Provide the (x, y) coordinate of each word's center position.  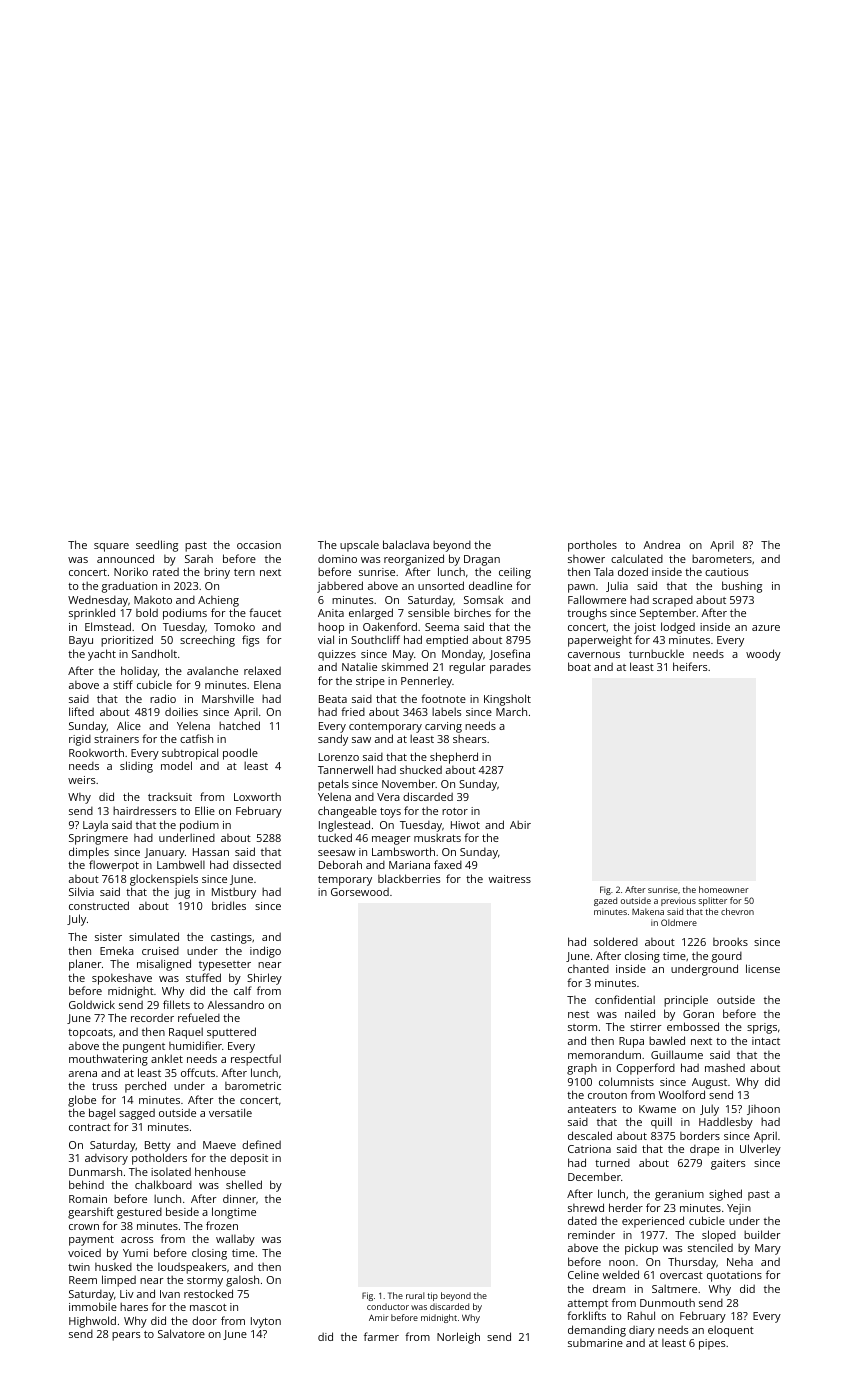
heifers (690, 666)
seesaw (337, 853)
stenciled (710, 1247)
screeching (207, 641)
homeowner (724, 889)
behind (86, 1184)
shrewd (586, 1207)
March (511, 711)
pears (126, 1336)
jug (182, 893)
